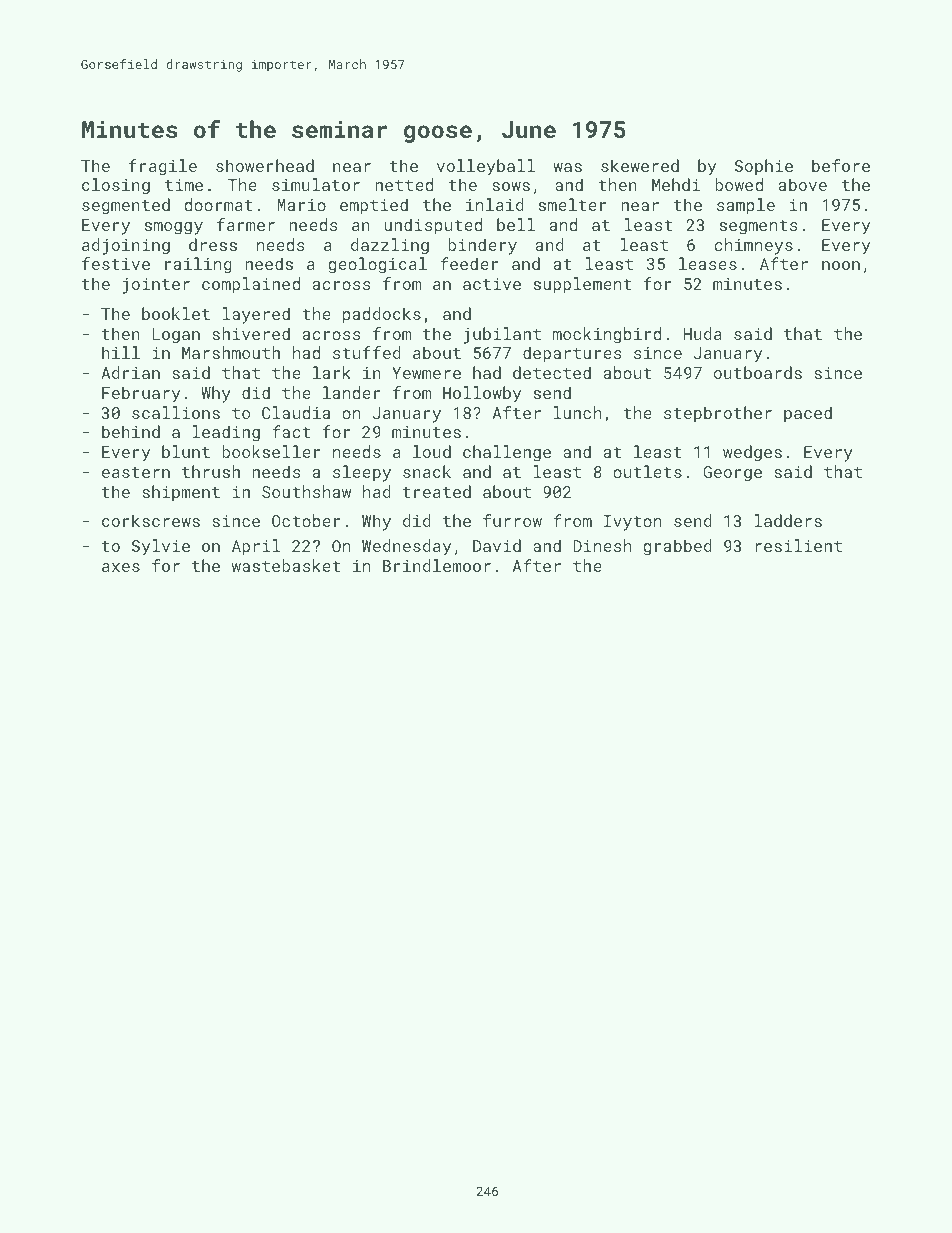 The image size is (952, 1233). What do you see at coordinates (163, 167) in the screenshot?
I see `fragile` at bounding box center [163, 167].
